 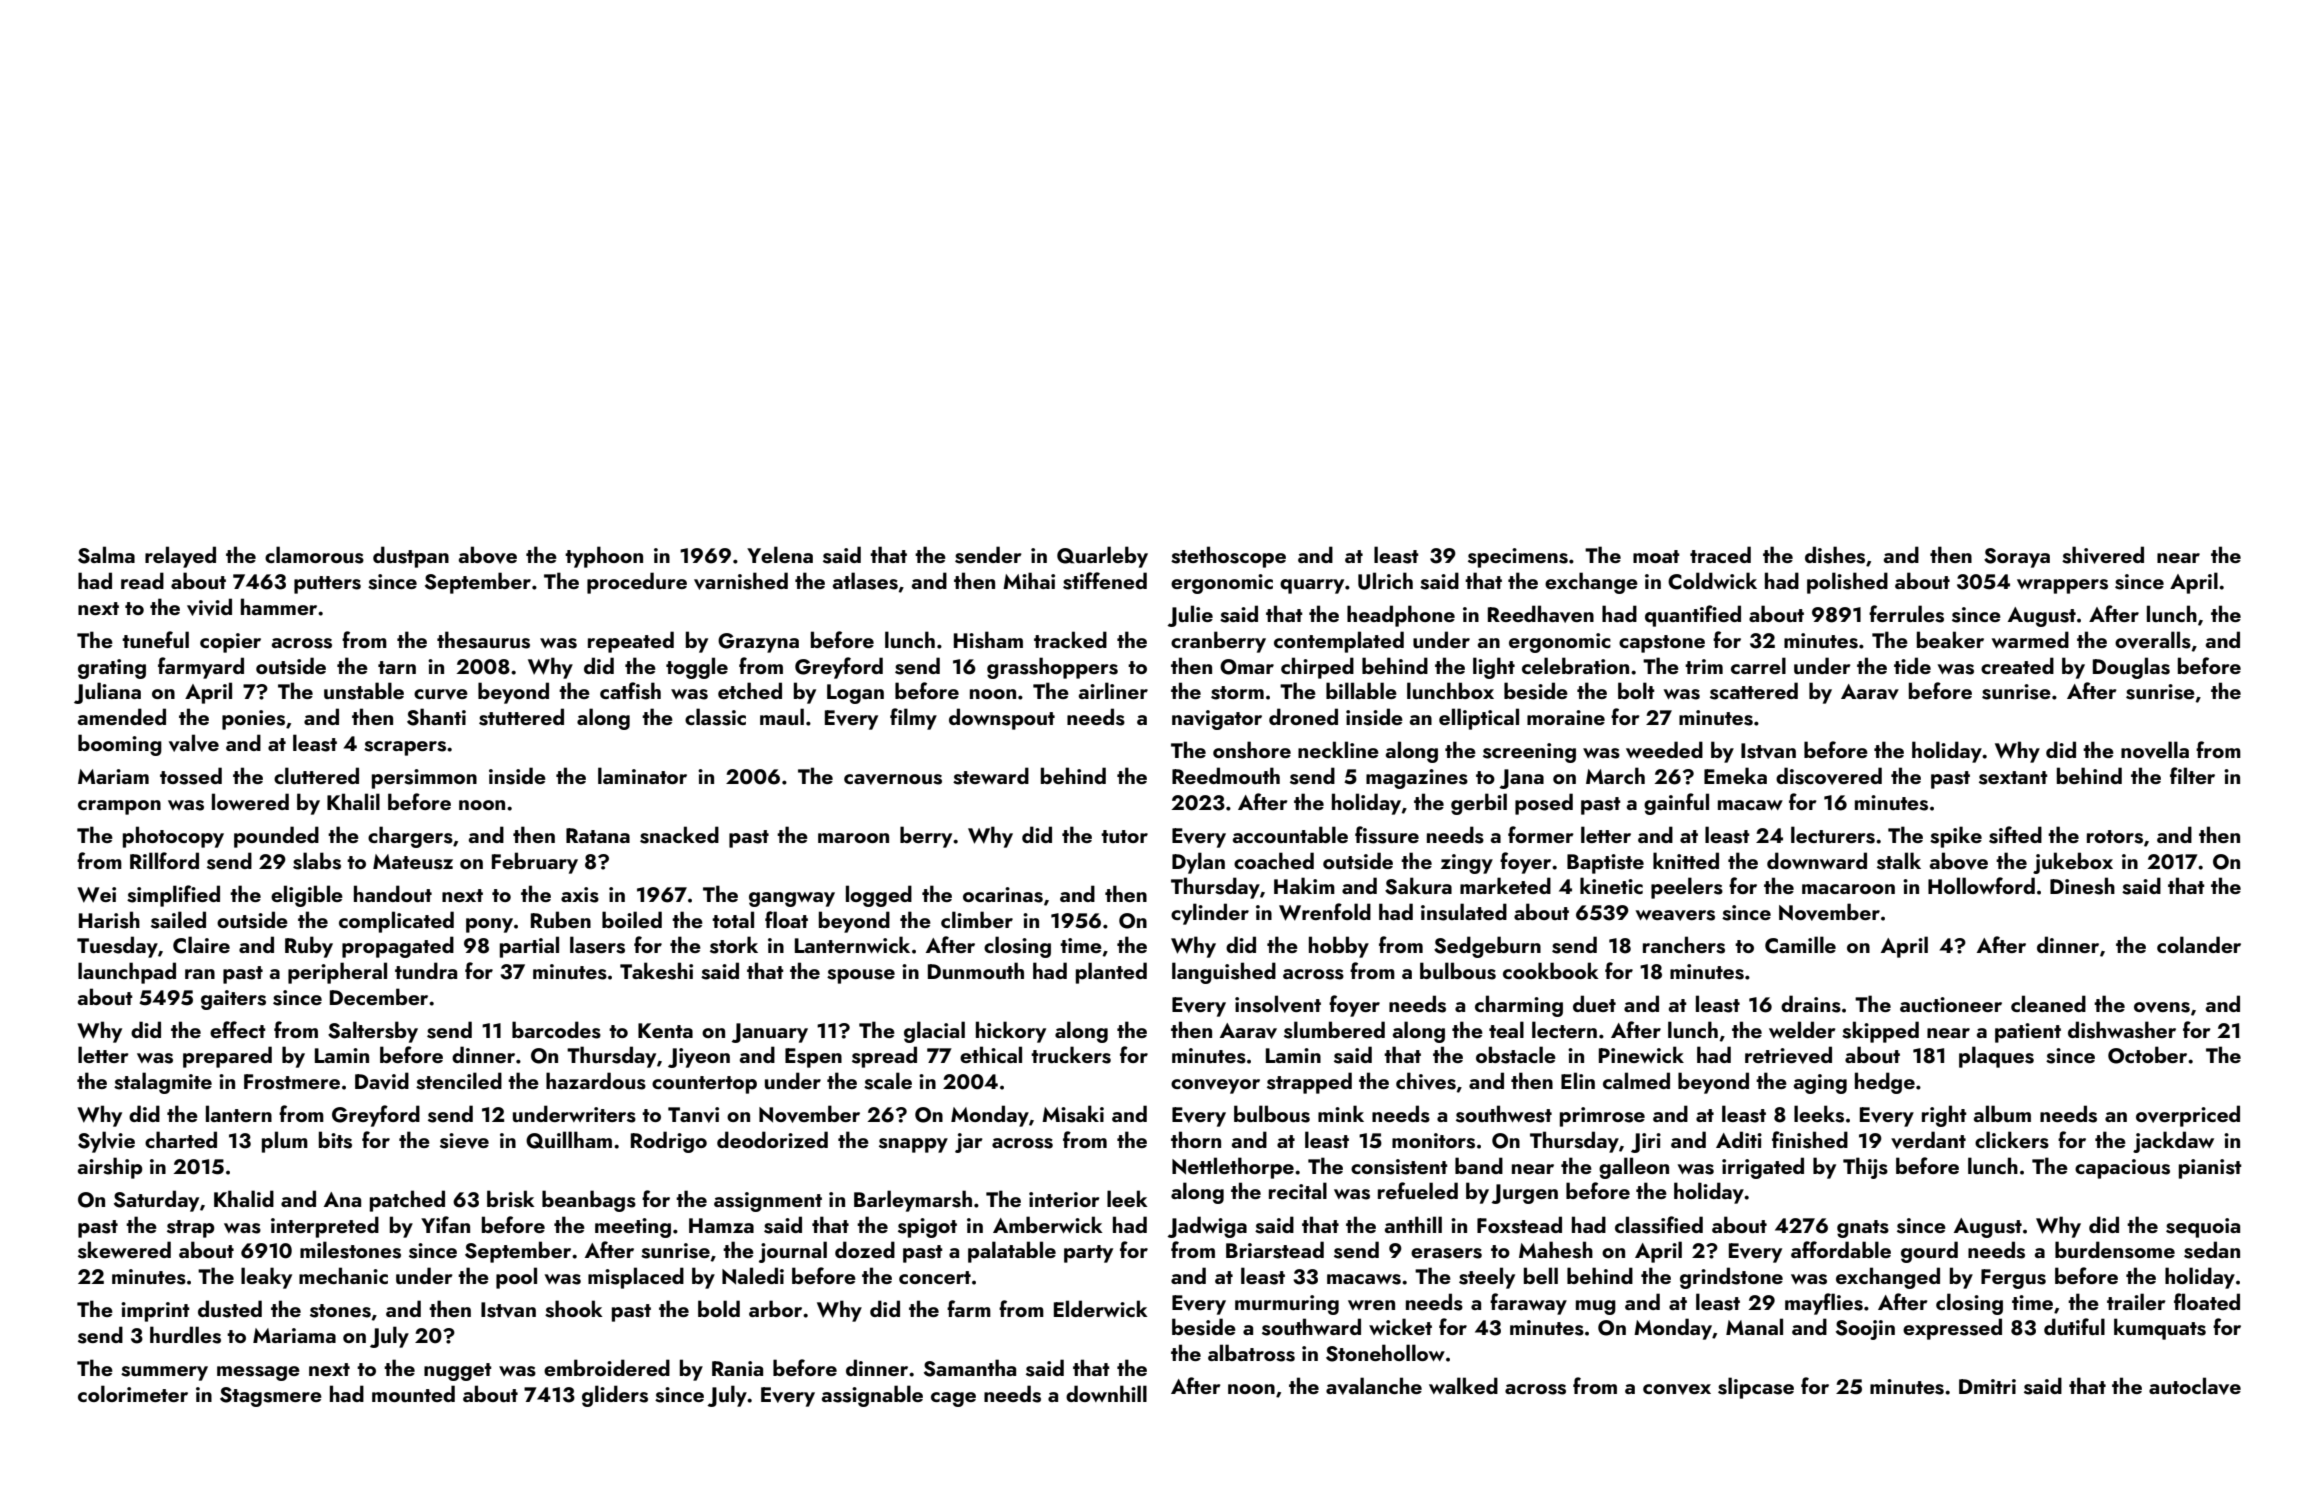 I want to click on unstable, so click(x=364, y=691).
